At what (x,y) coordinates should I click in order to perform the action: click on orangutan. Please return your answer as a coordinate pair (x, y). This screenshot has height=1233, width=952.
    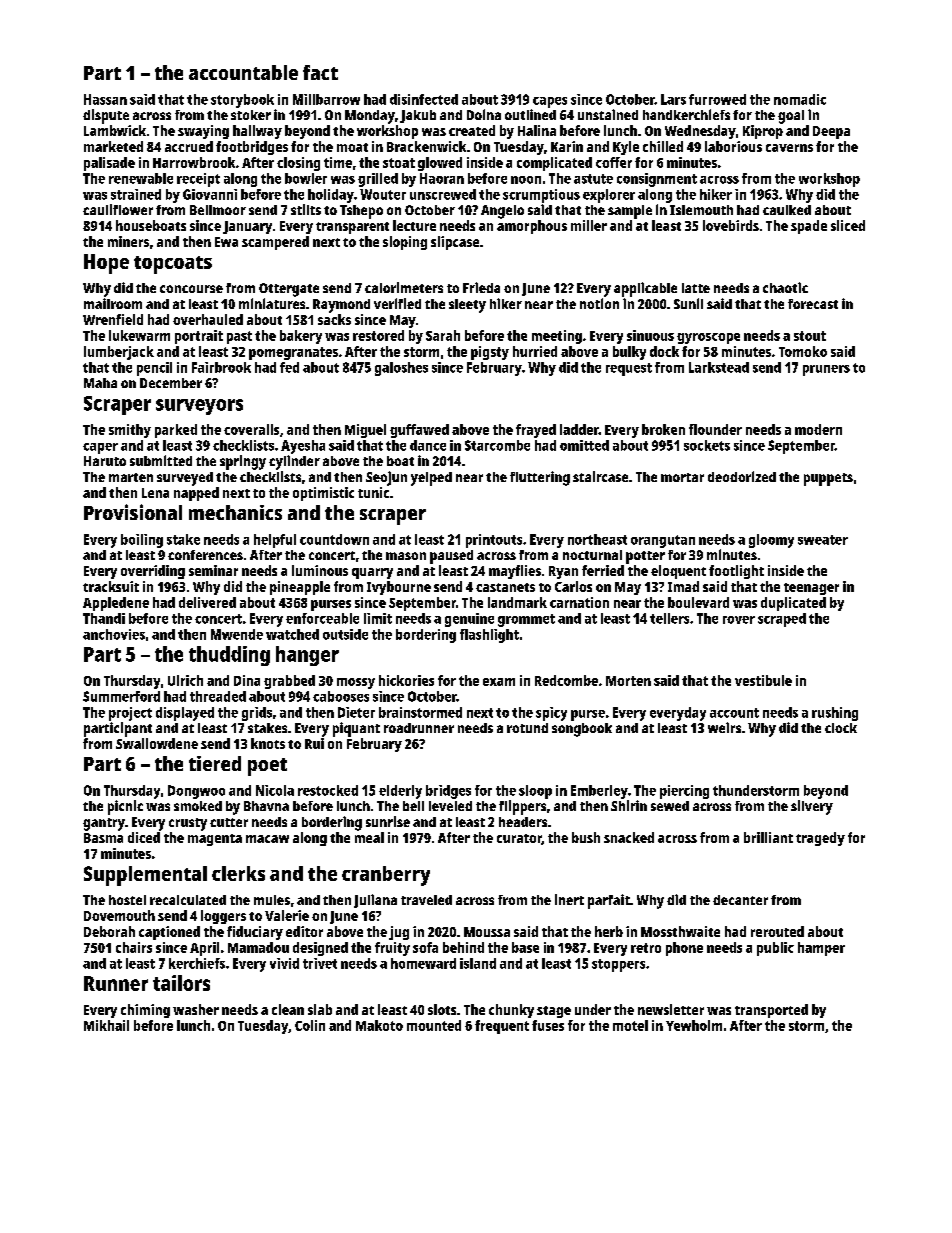
    Looking at the image, I should click on (663, 541).
